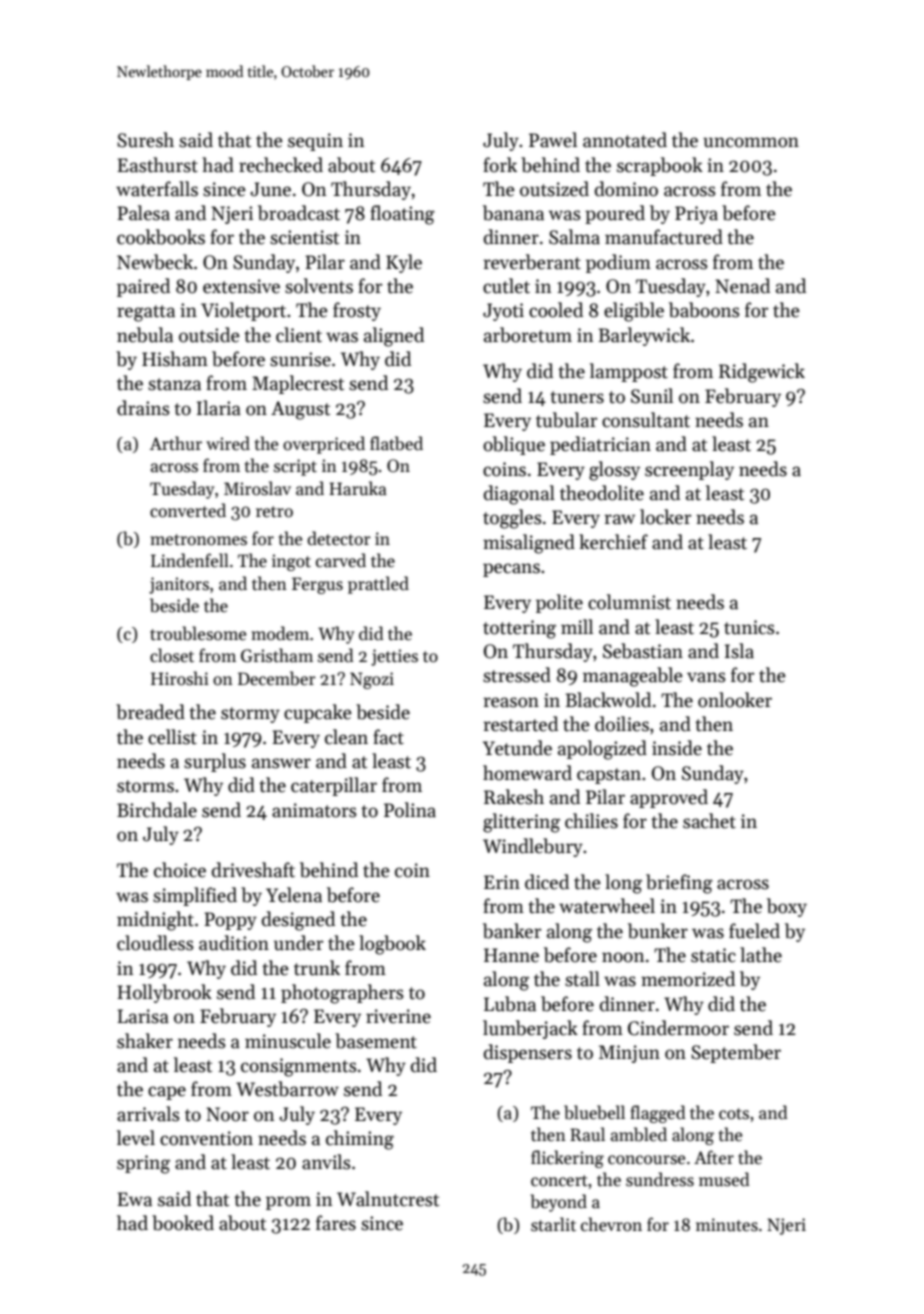 The image size is (924, 1314). I want to click on sequin, so click(315, 142).
